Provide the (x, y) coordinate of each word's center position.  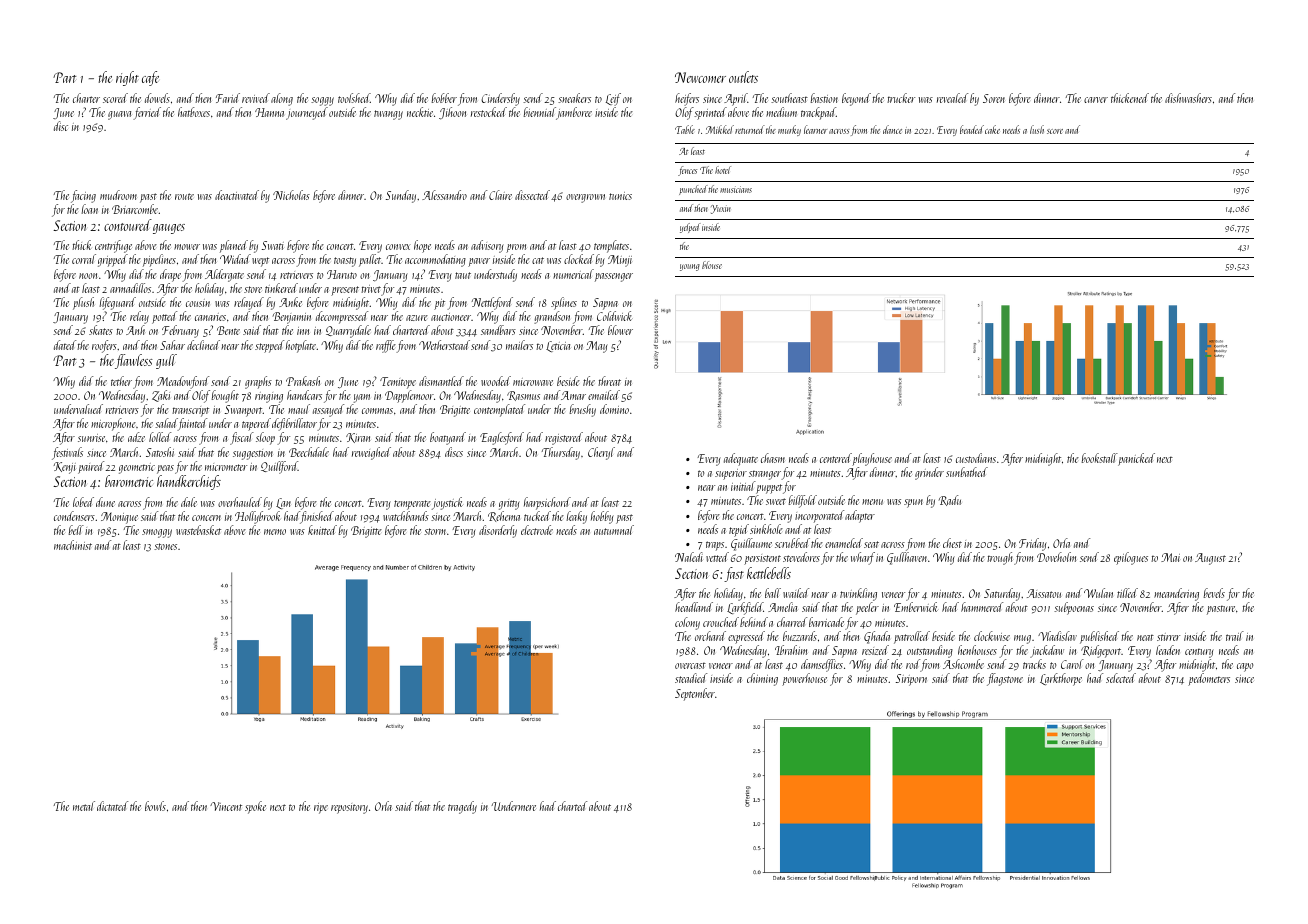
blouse (712, 265)
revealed (952, 98)
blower (620, 330)
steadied (691, 678)
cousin (198, 303)
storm (435, 531)
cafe (150, 78)
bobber (444, 98)
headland (694, 607)
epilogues (1131, 558)
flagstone (1005, 679)
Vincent (226, 806)
